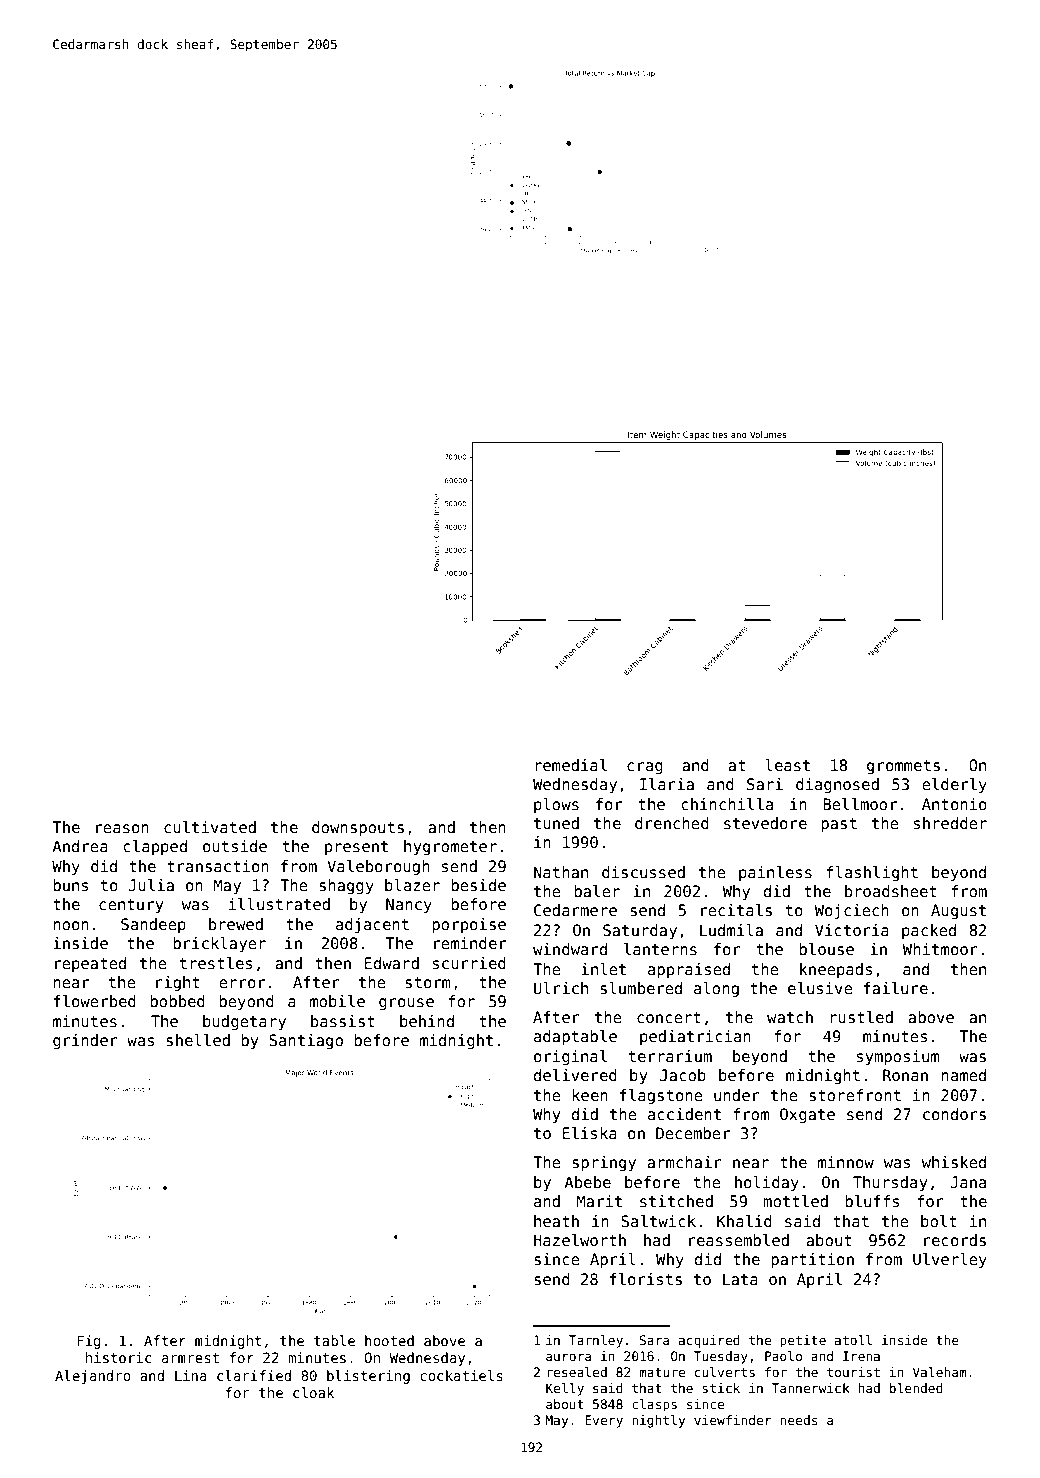 The height and width of the document is (1478, 1040). What do you see at coordinates (313, 1392) in the document?
I see `cloak` at bounding box center [313, 1392].
